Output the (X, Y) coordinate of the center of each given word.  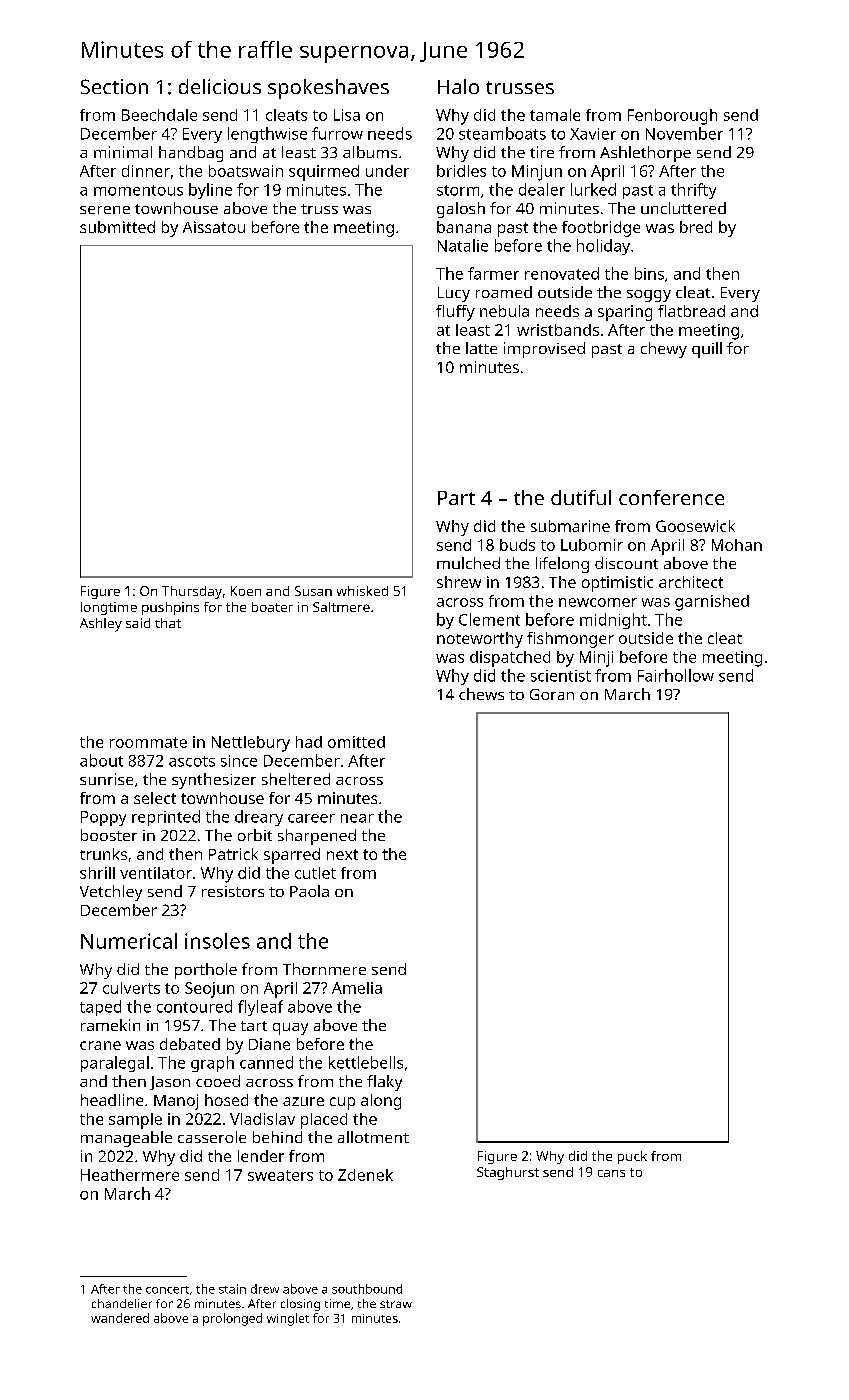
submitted (117, 227)
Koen (246, 591)
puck (632, 1157)
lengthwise (267, 135)
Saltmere (341, 607)
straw (396, 1304)
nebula (504, 311)
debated (190, 1044)
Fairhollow (676, 675)
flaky (384, 1083)
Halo (458, 86)
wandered (120, 1318)
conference (671, 497)
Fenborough (672, 117)
